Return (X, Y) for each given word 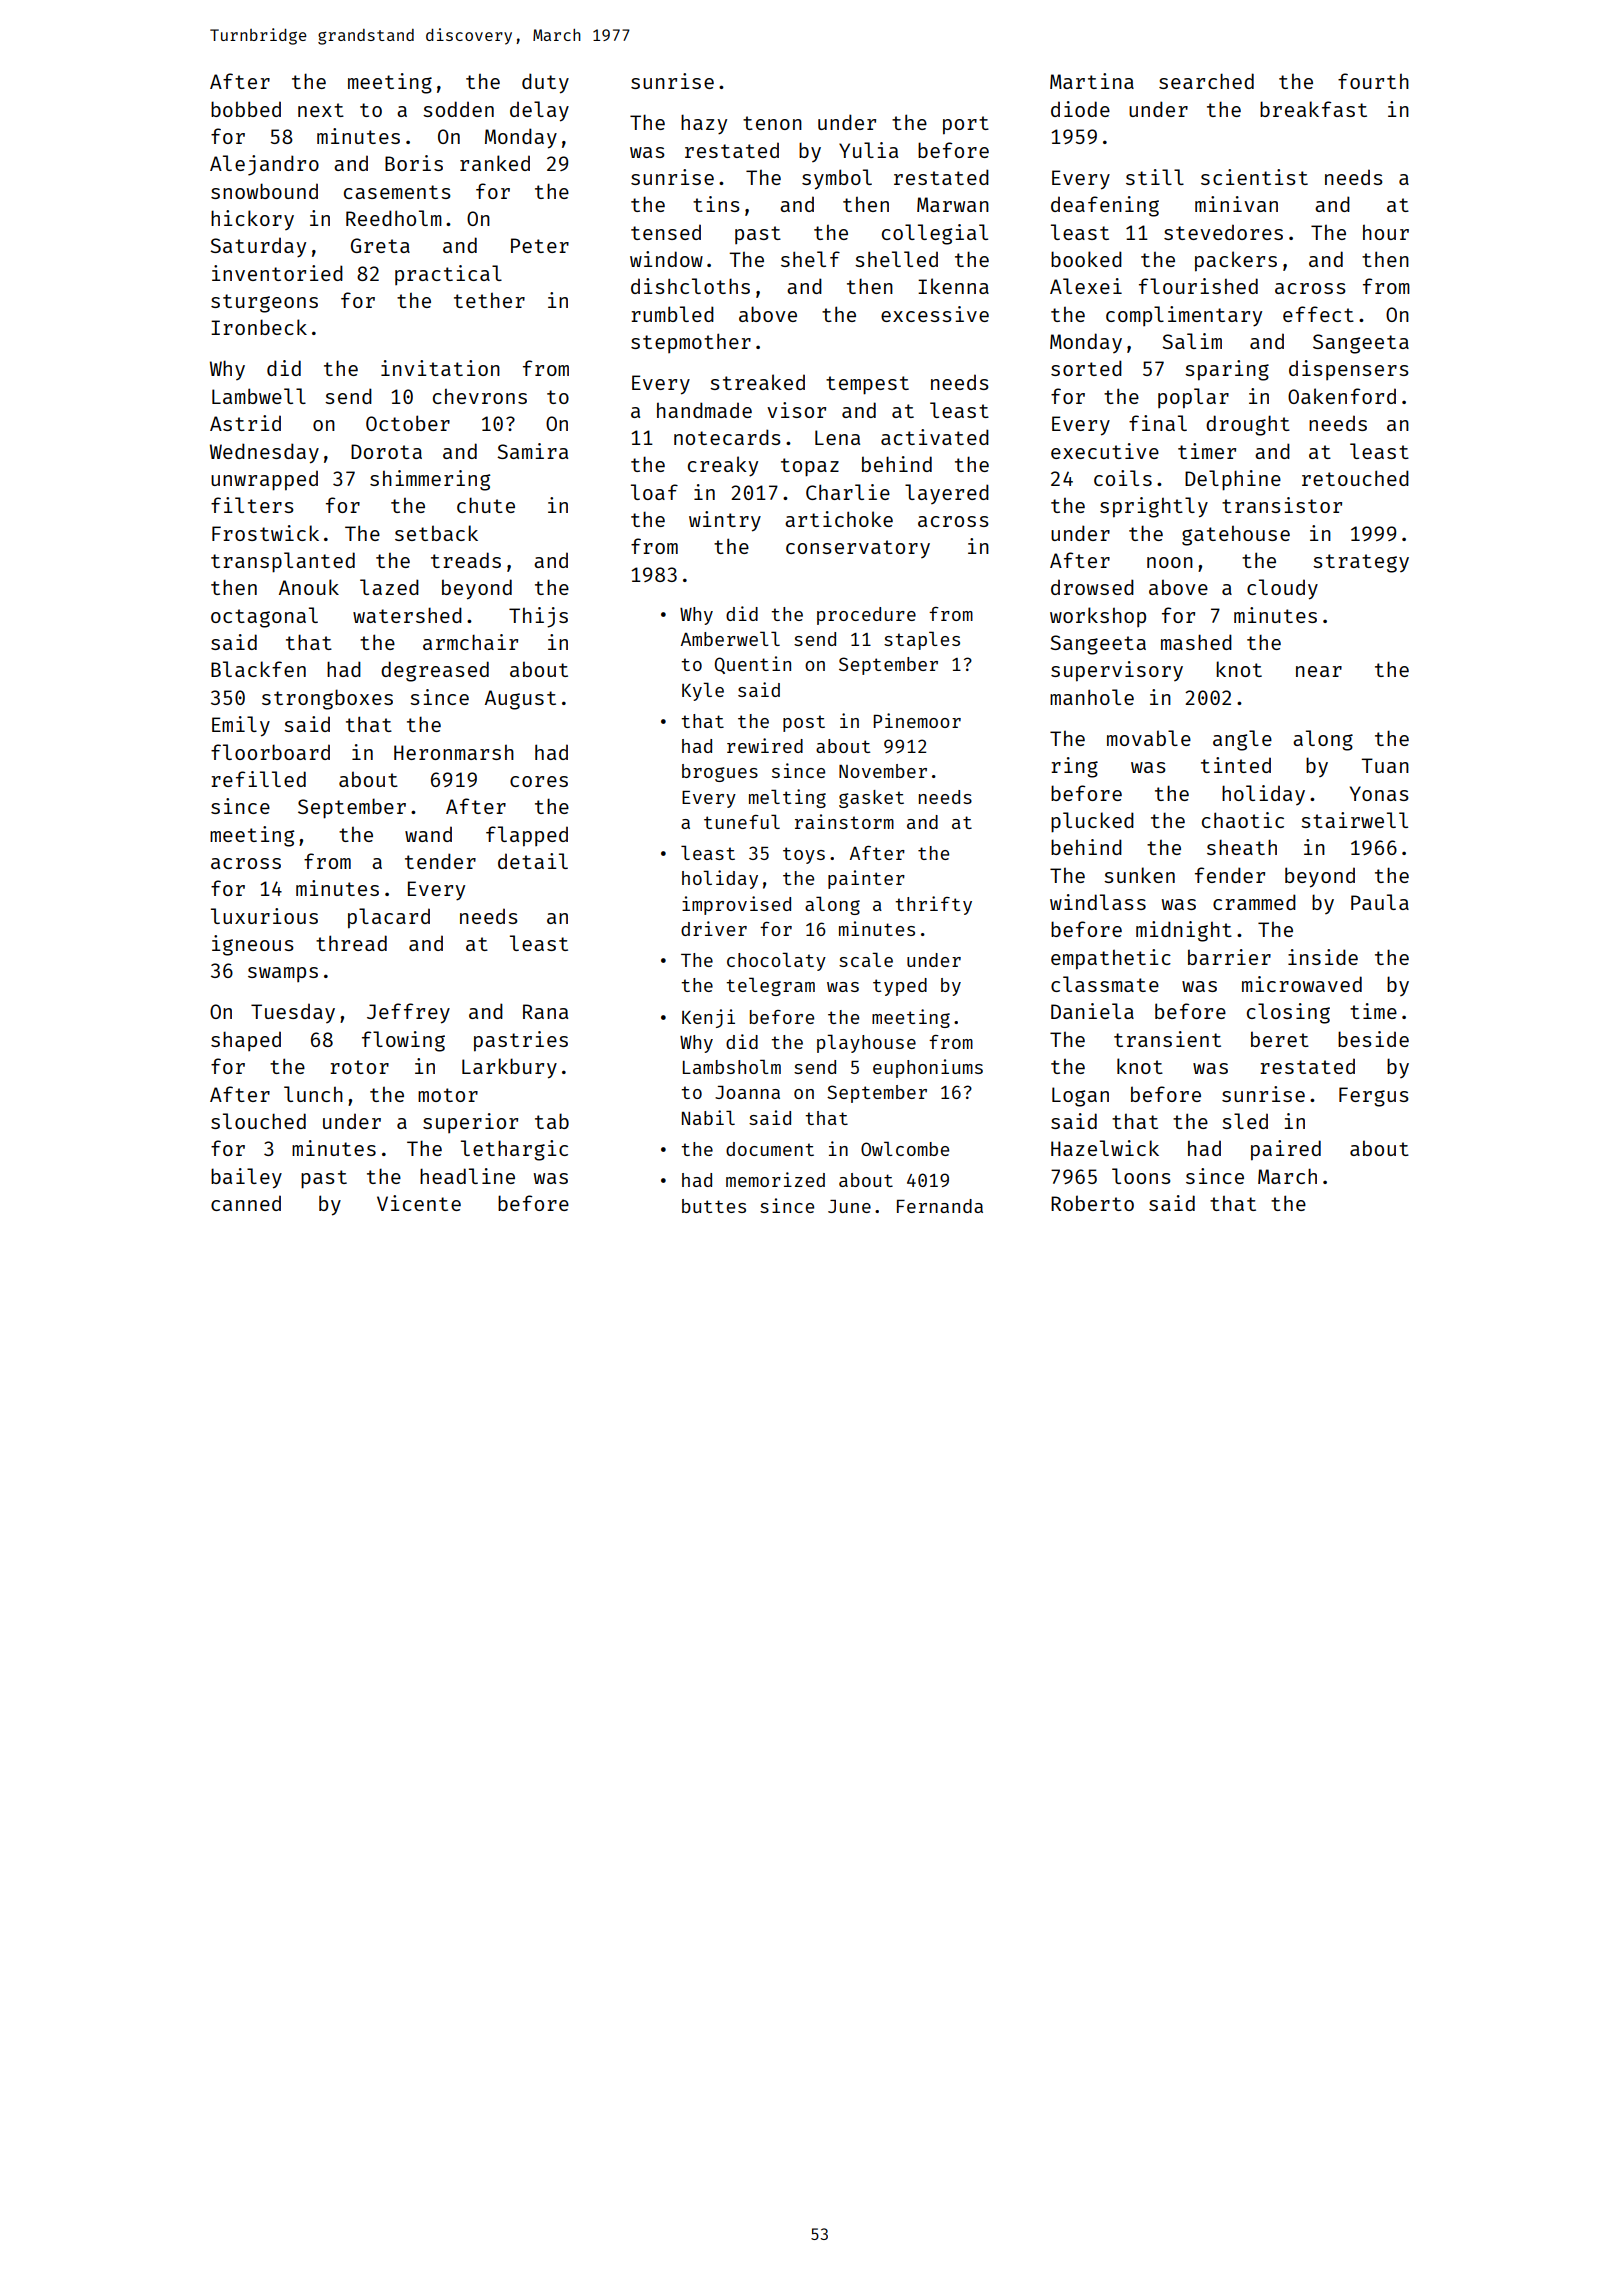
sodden (458, 109)
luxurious (264, 916)
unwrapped (264, 480)
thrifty (933, 905)
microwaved (1302, 984)
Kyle (703, 691)
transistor (1282, 505)
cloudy (1282, 589)
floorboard (270, 752)
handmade (704, 410)
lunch (313, 1094)
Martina (1092, 81)
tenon (772, 123)
